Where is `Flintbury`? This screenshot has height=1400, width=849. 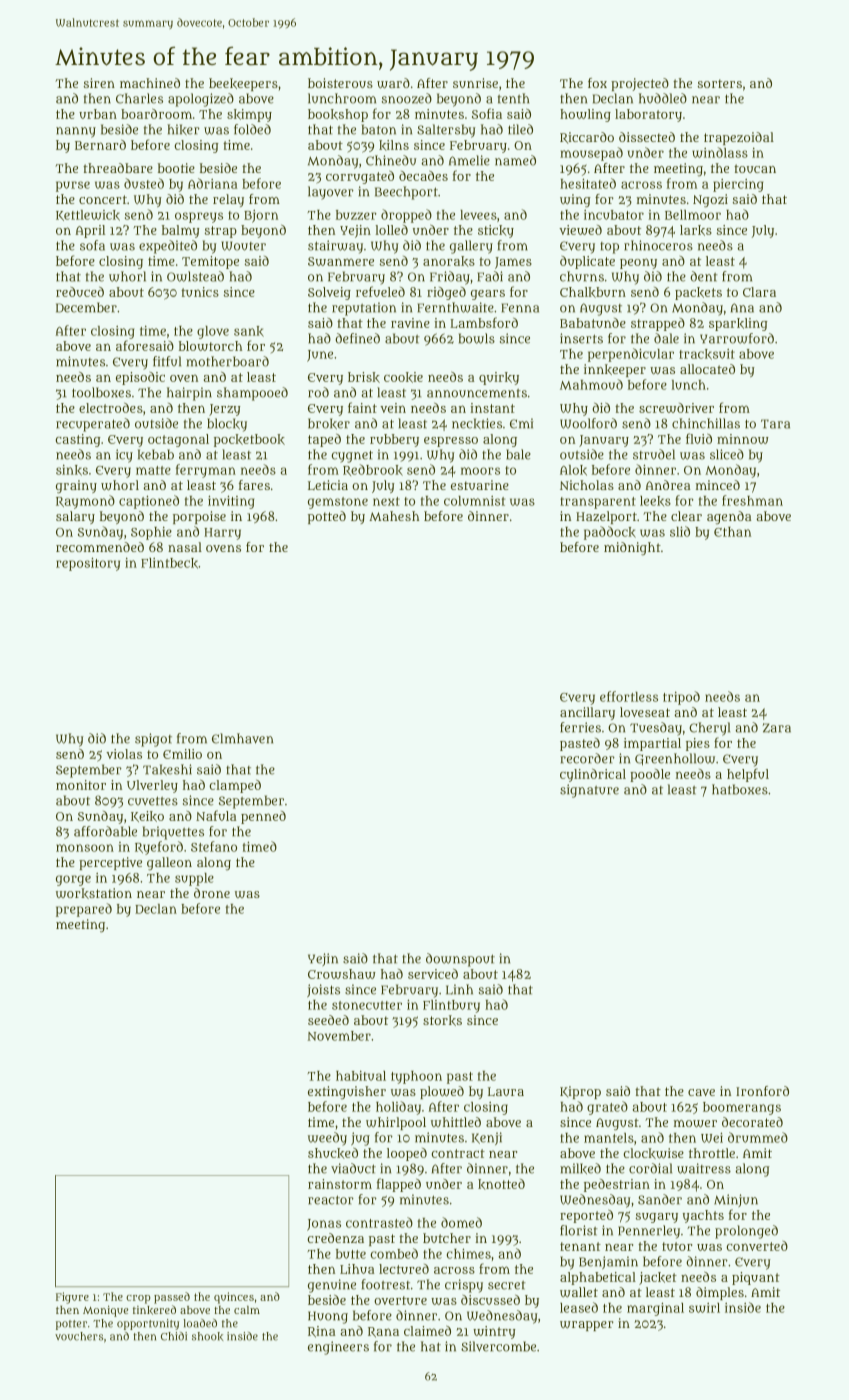
Flintbury is located at coordinates (451, 1006).
